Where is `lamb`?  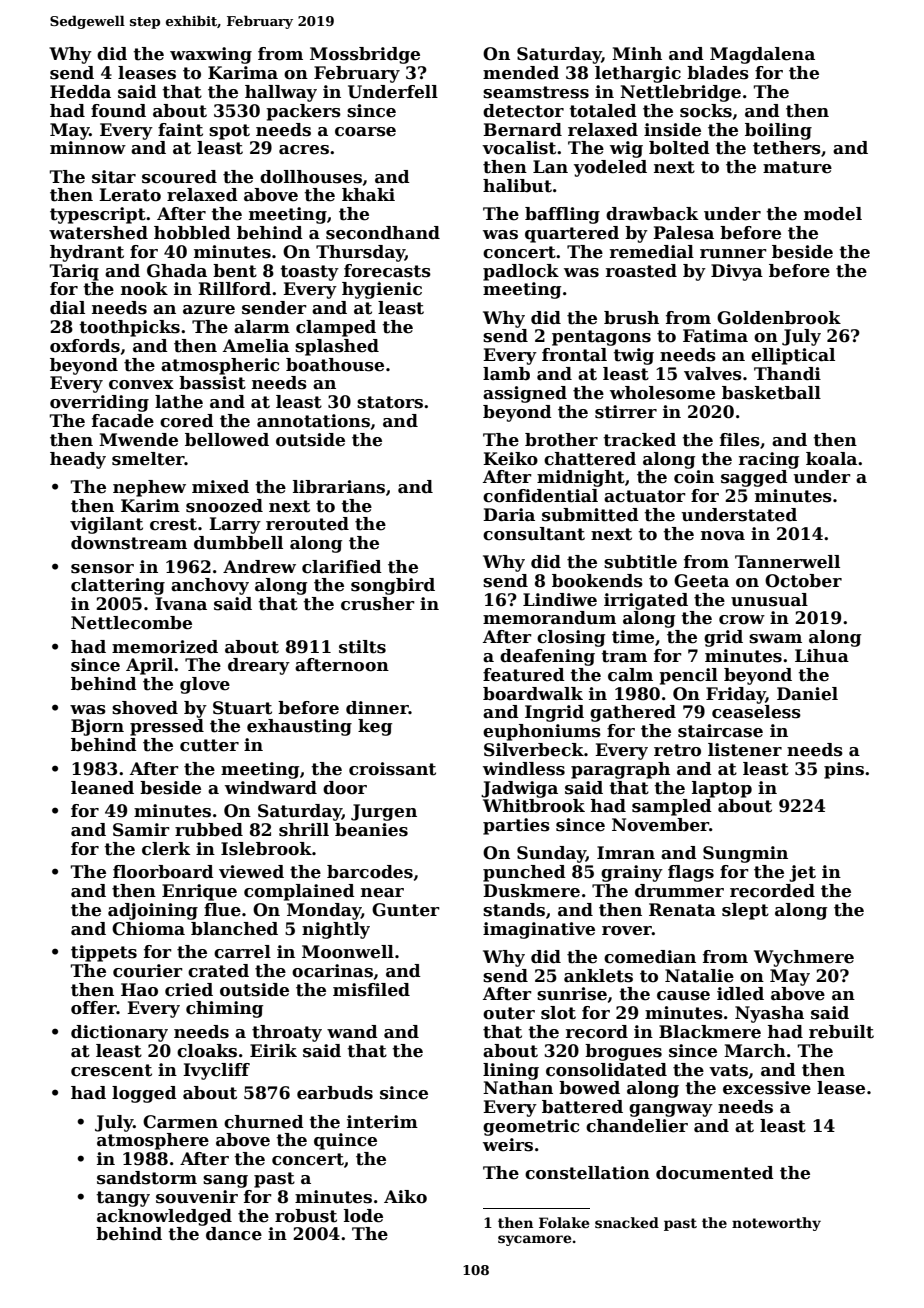
lamb is located at coordinates (506, 374).
